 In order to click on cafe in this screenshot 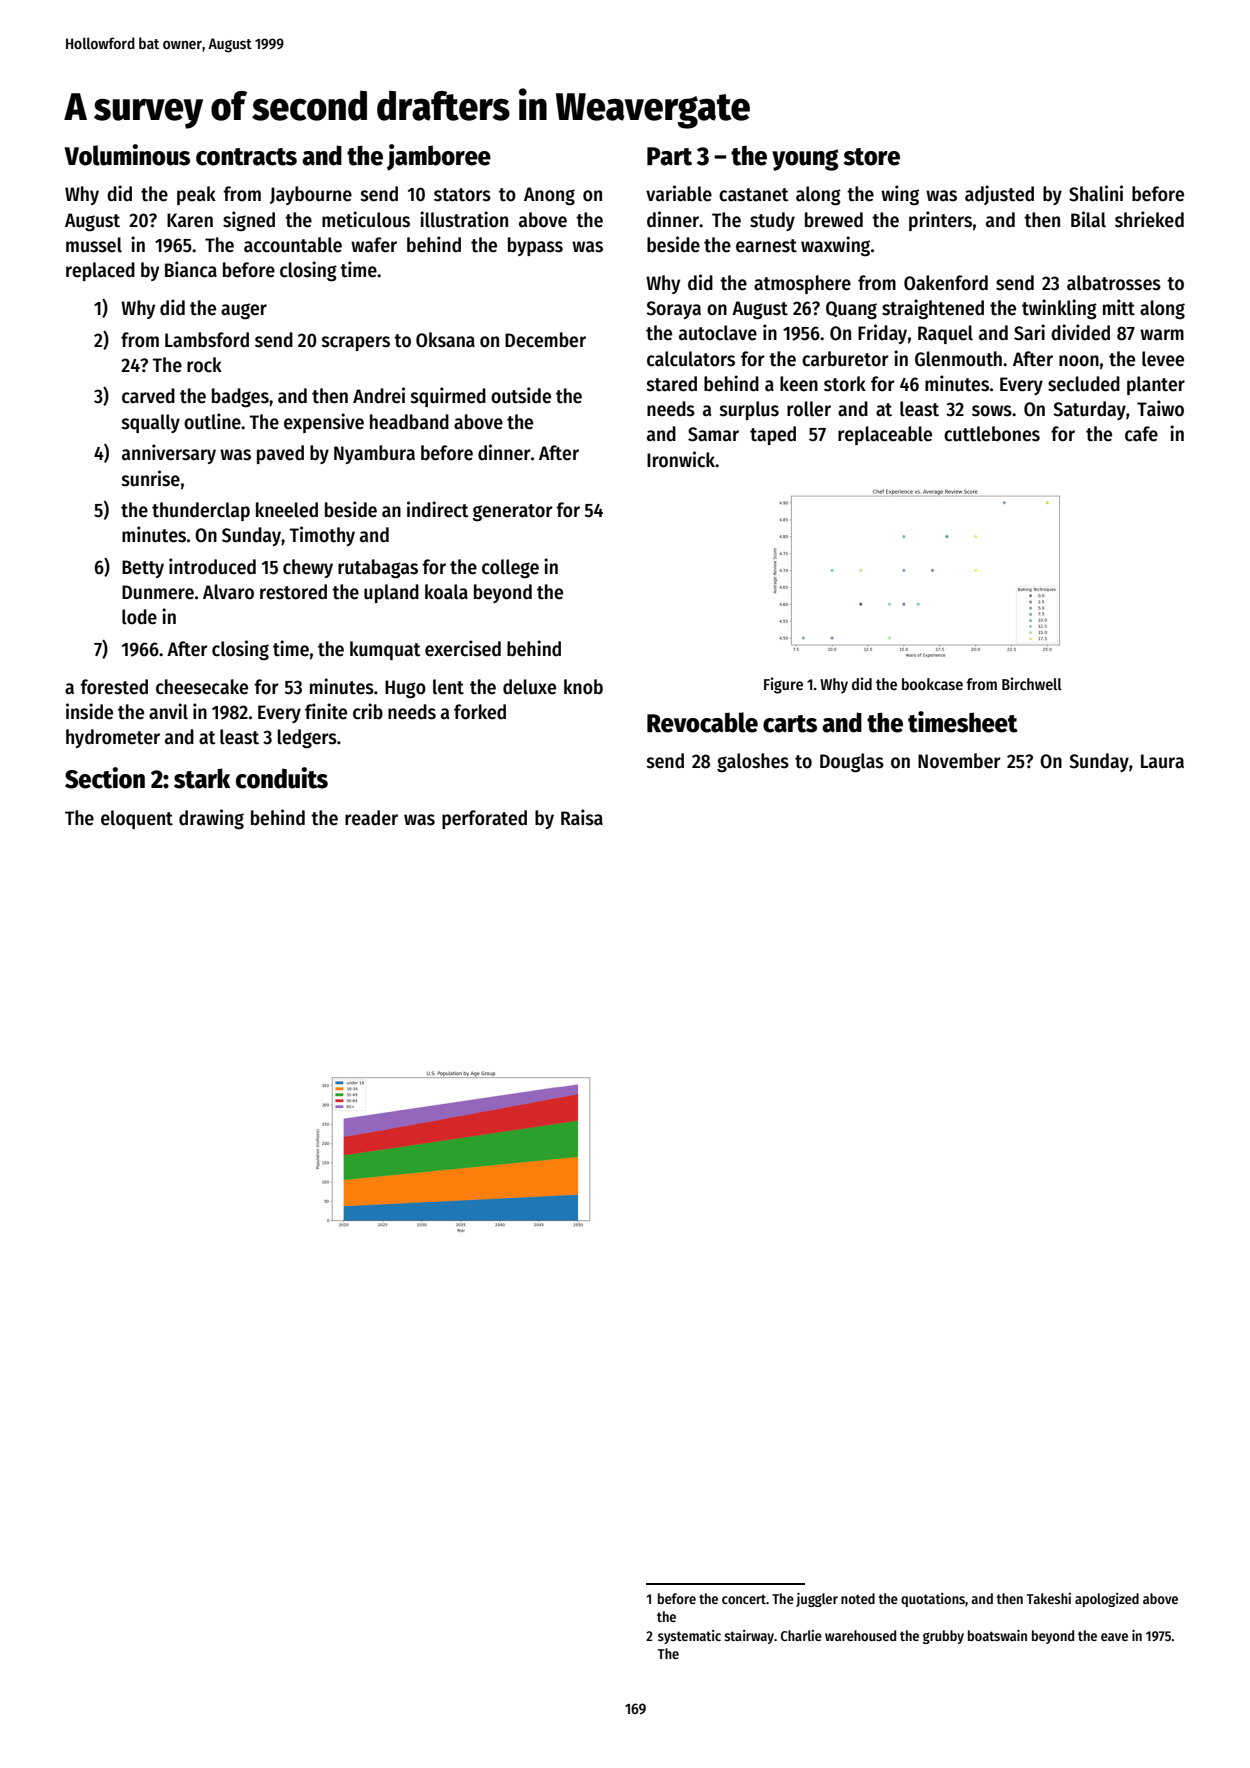, I will do `click(1141, 434)`.
